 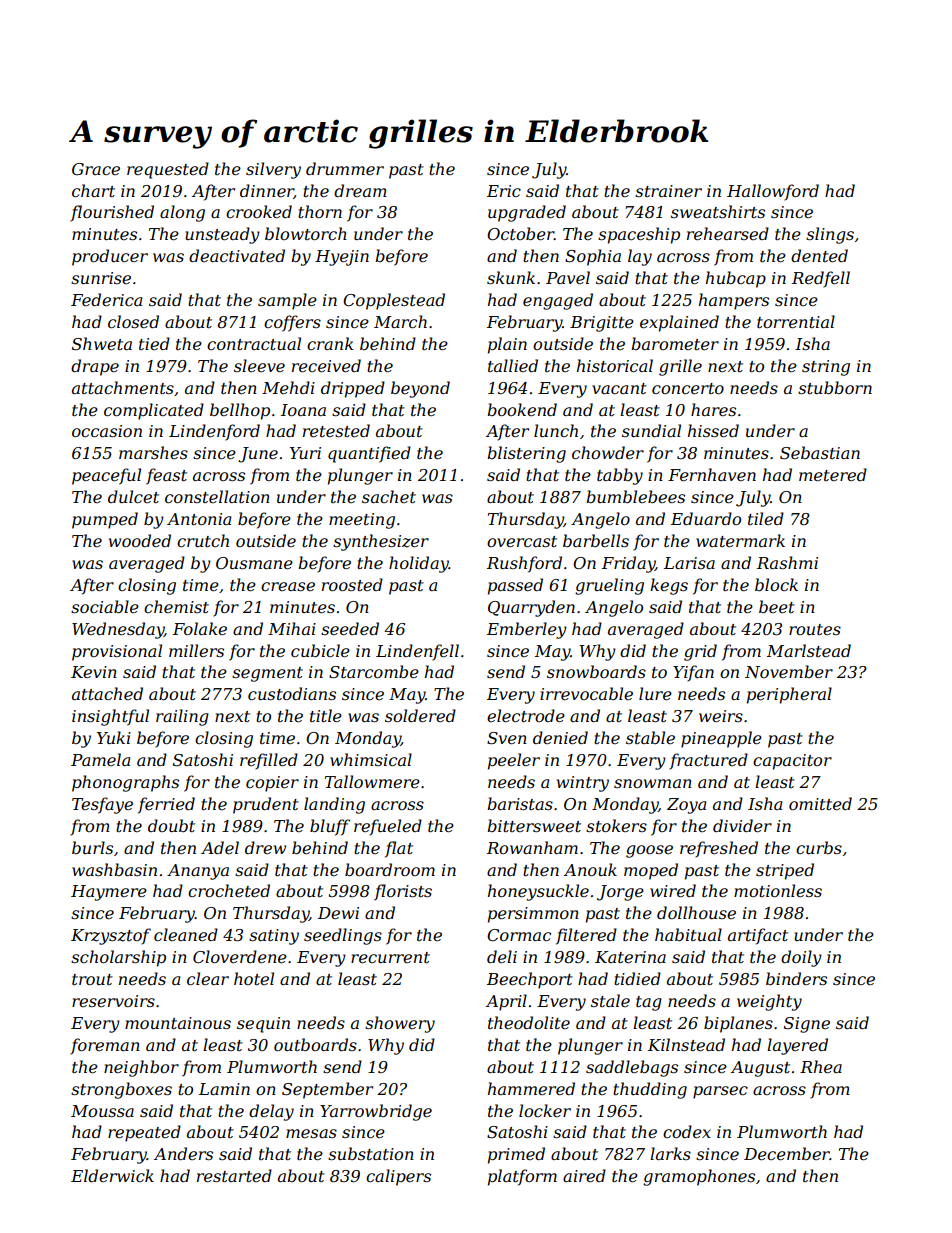 I want to click on Katerina, so click(x=630, y=957).
